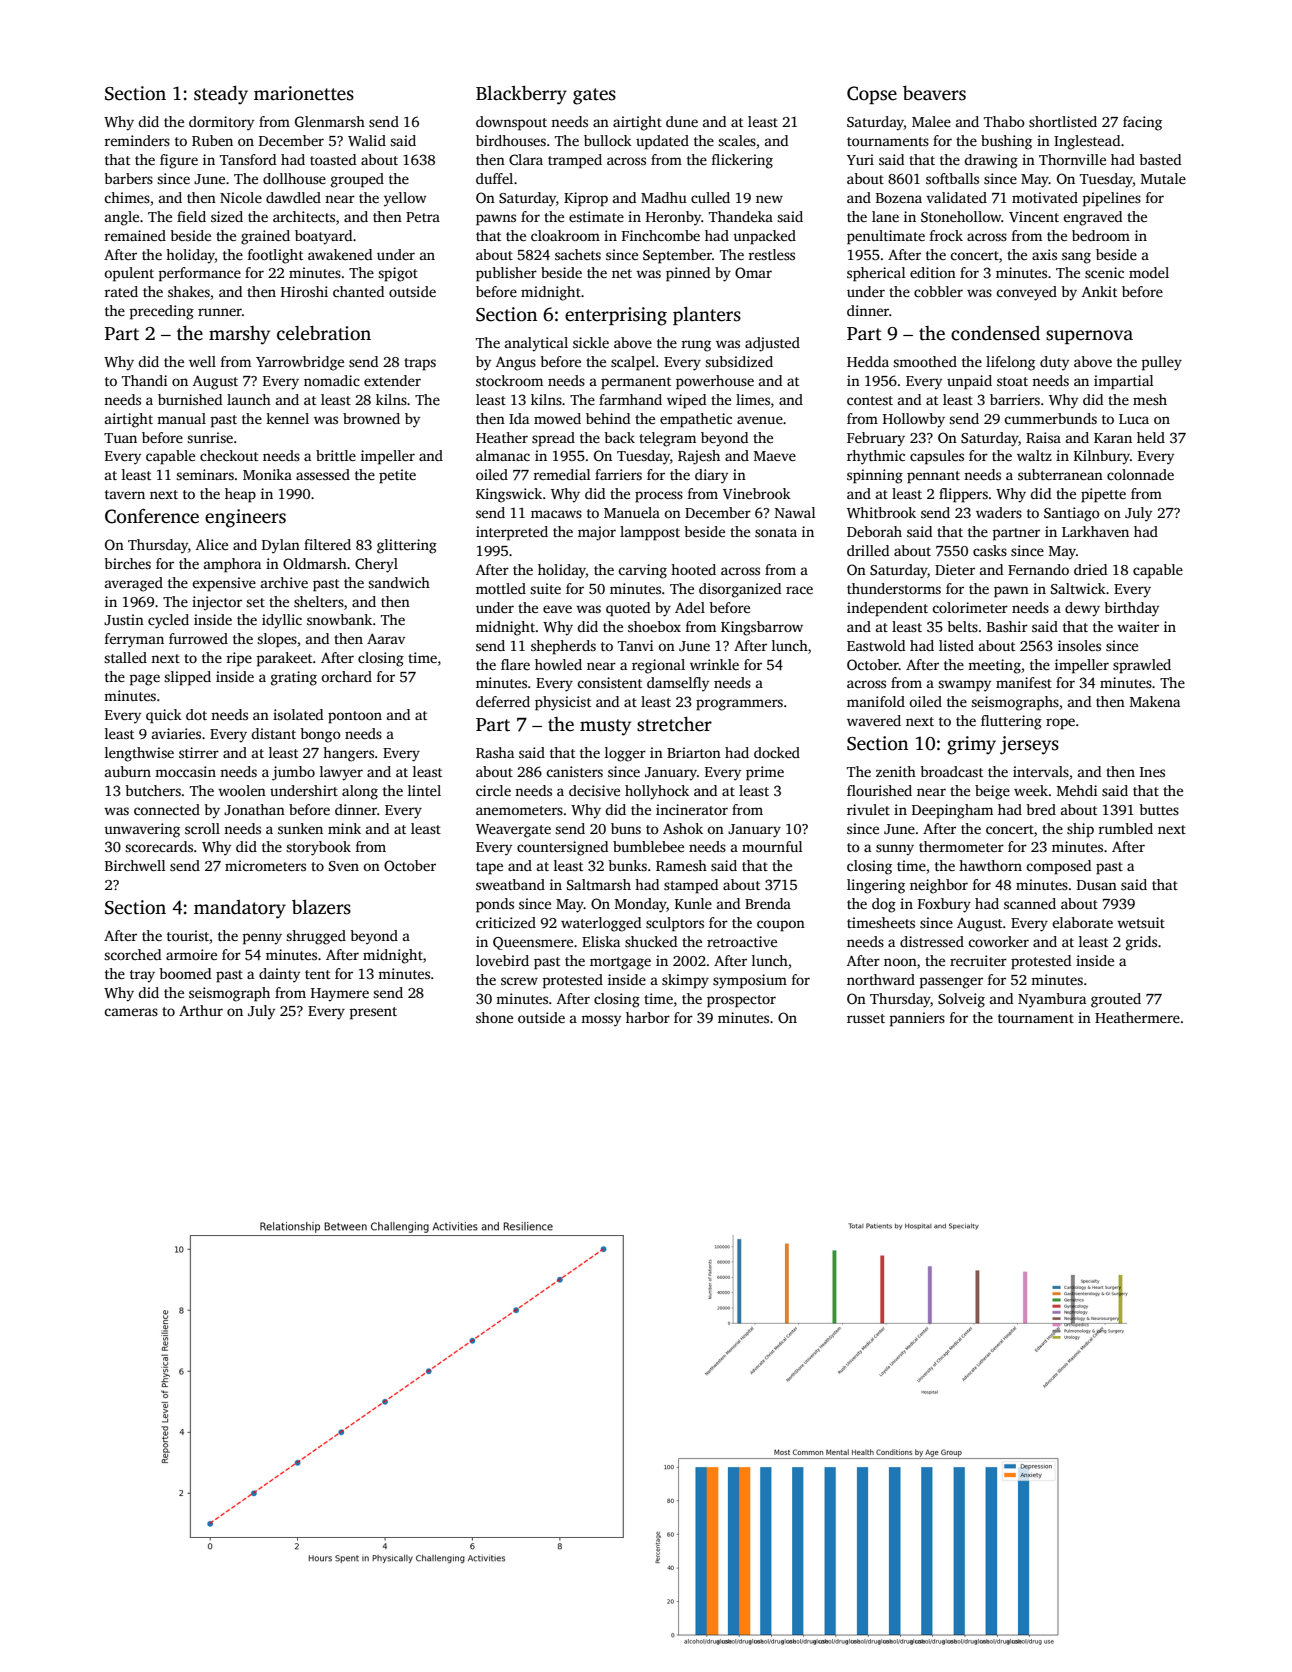 The width and height of the document is (1292, 1672). I want to click on planters, so click(707, 316).
